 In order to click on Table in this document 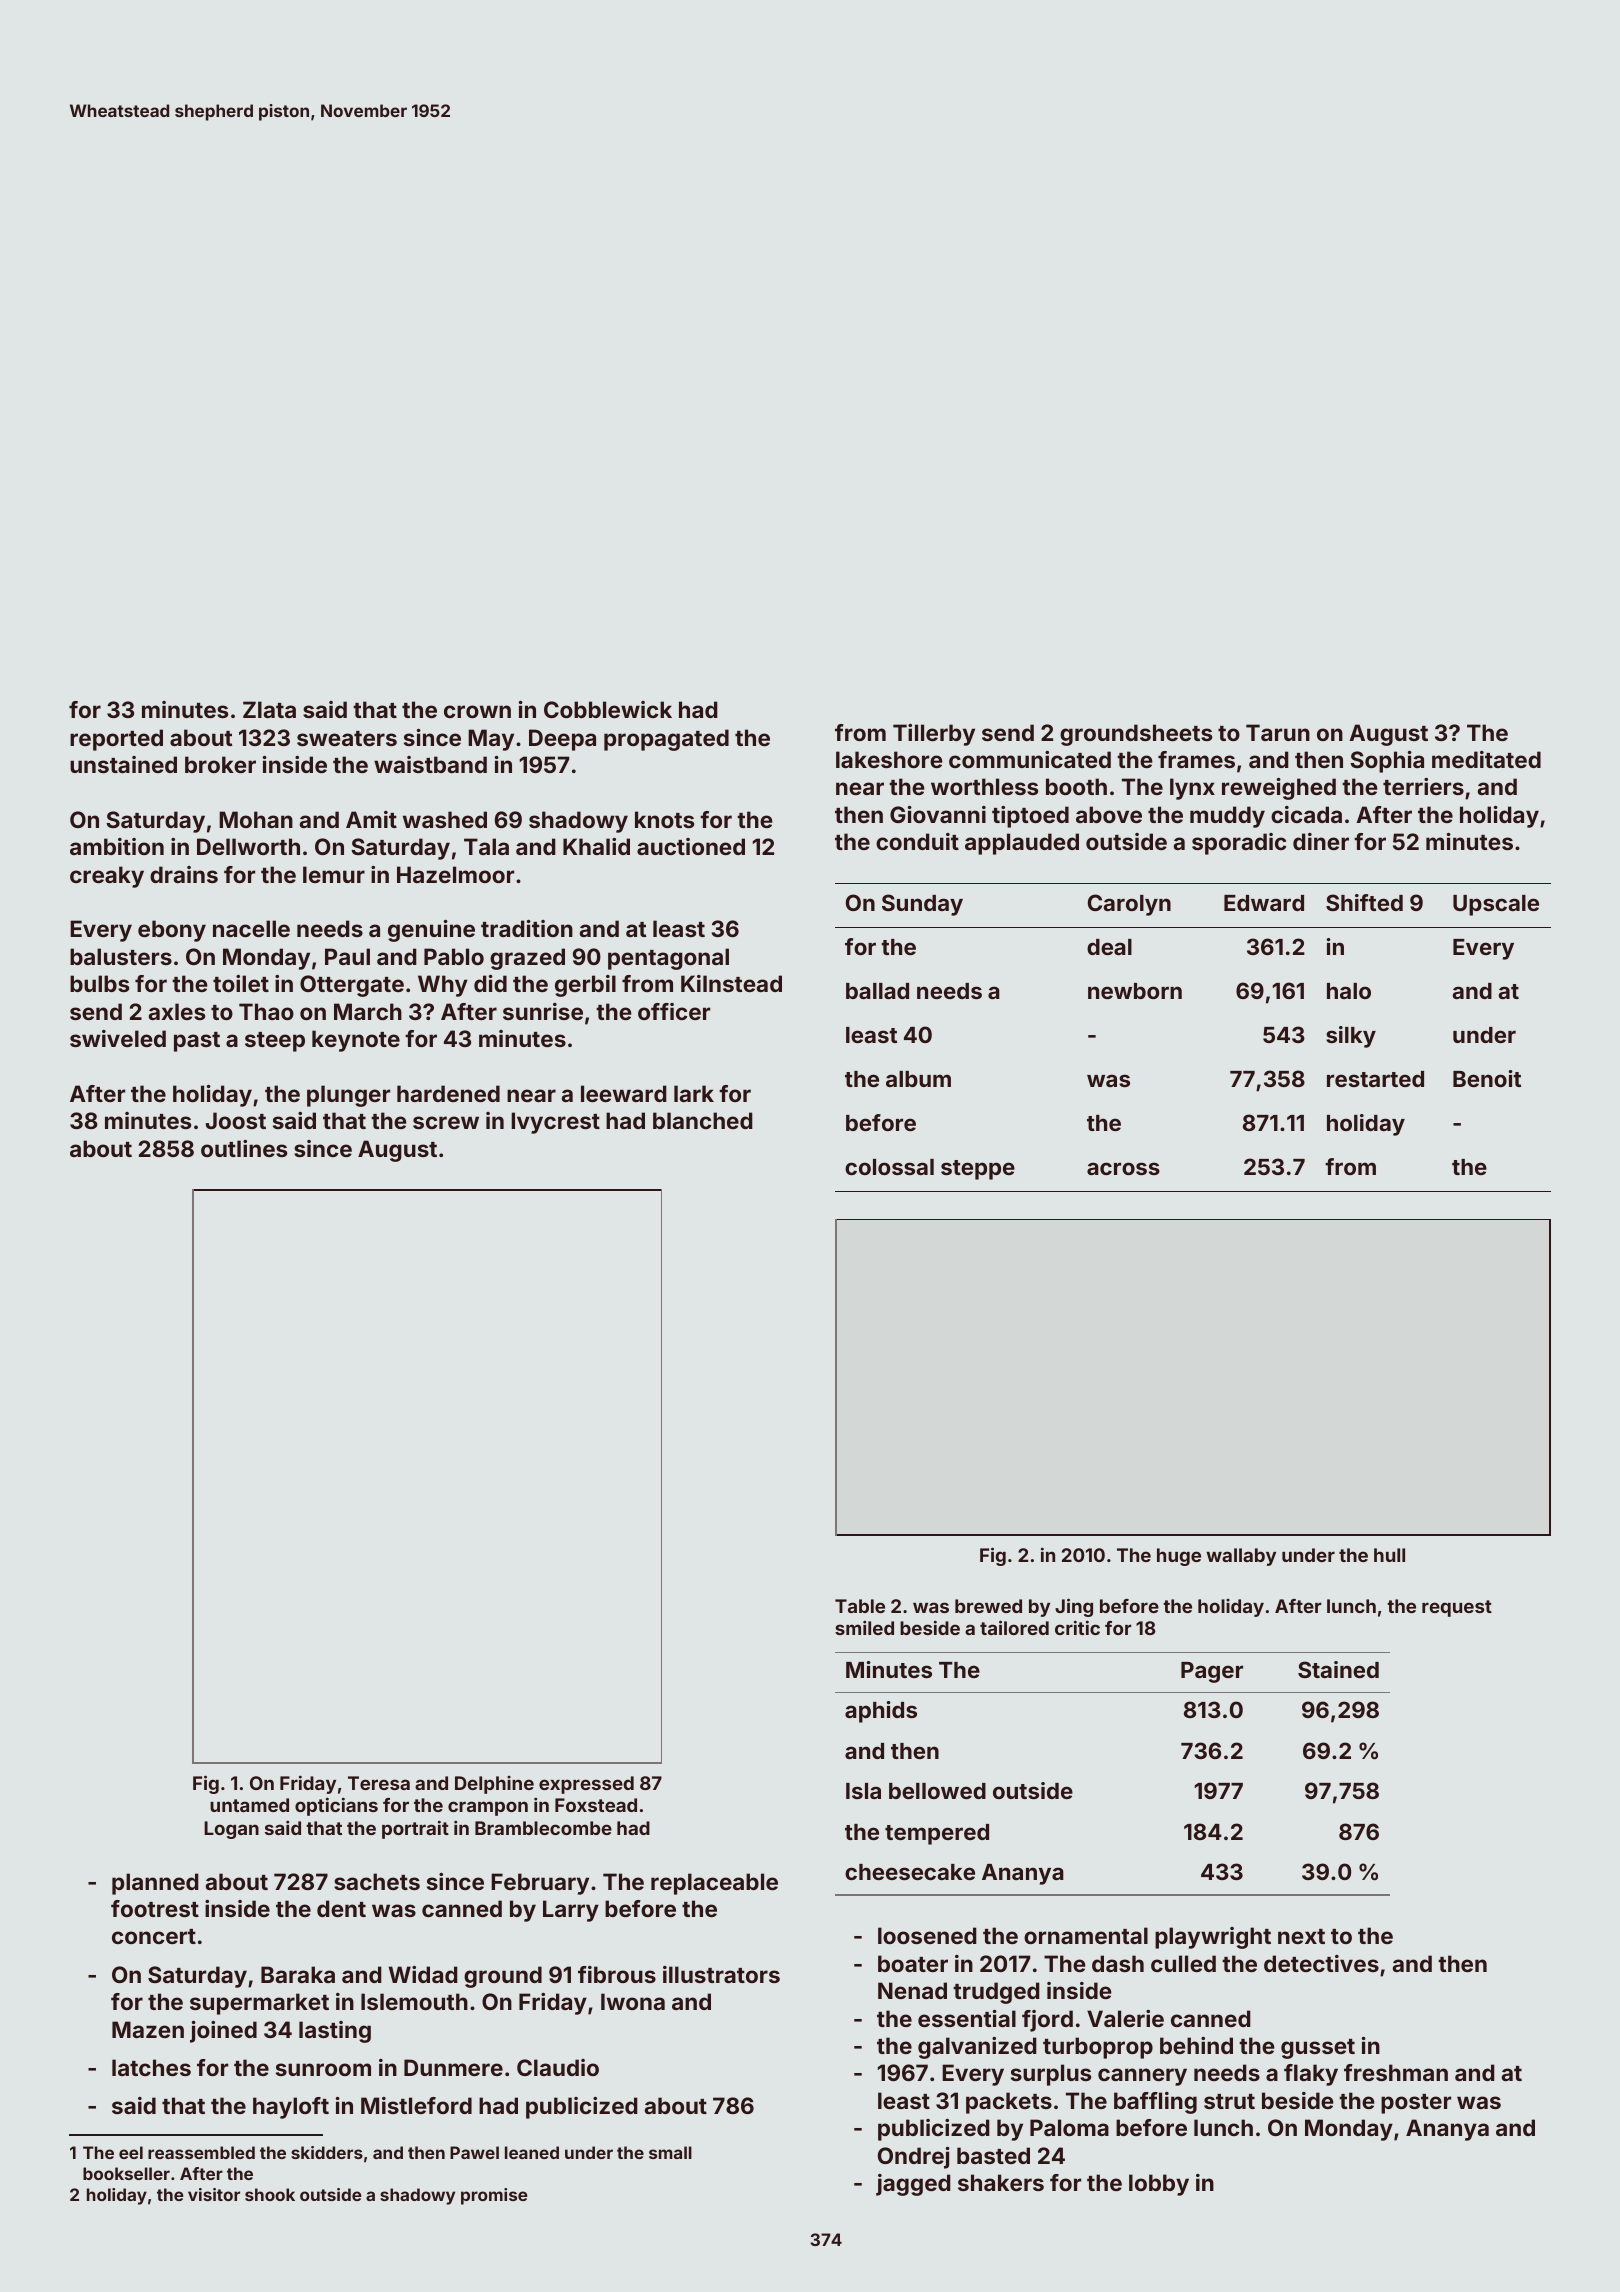, I will do `click(860, 1606)`.
